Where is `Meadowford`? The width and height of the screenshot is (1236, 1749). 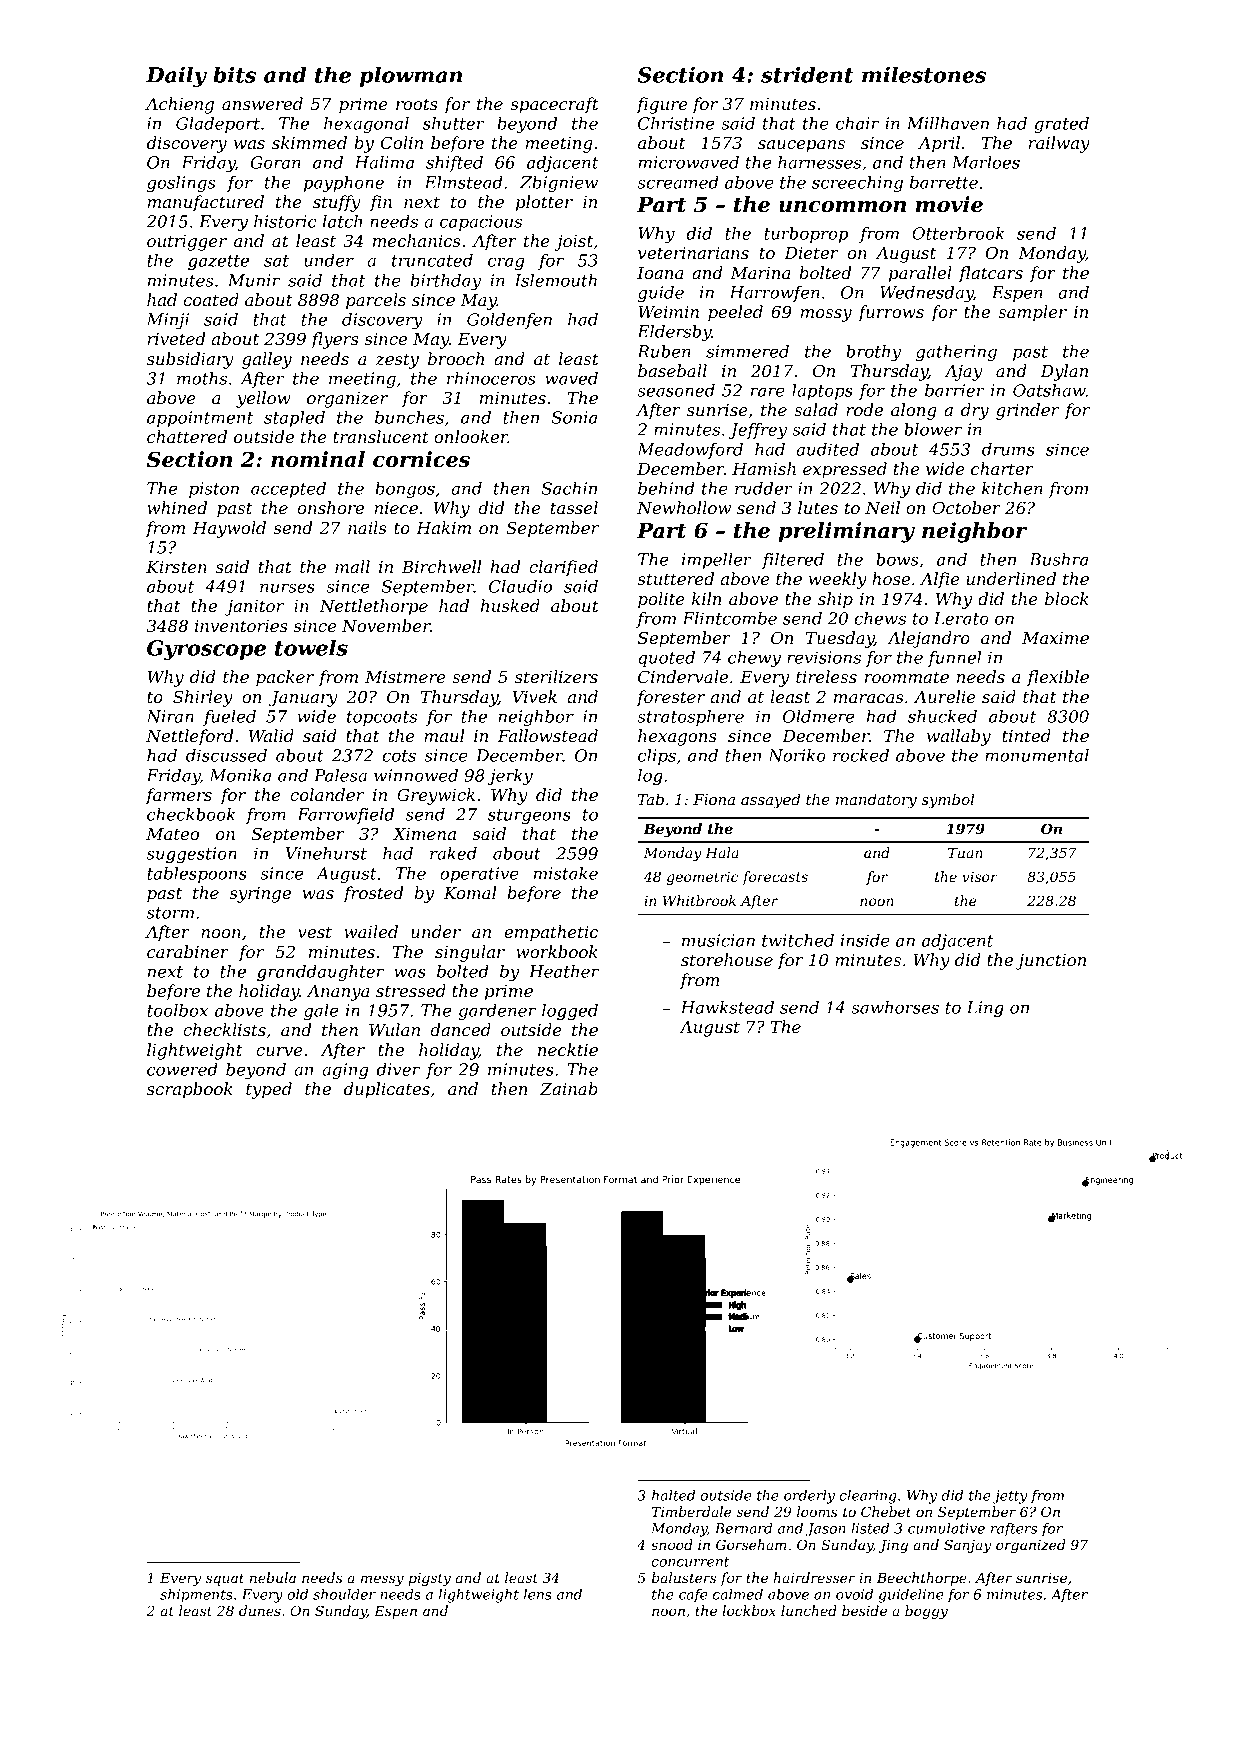 Meadowford is located at coordinates (690, 451).
